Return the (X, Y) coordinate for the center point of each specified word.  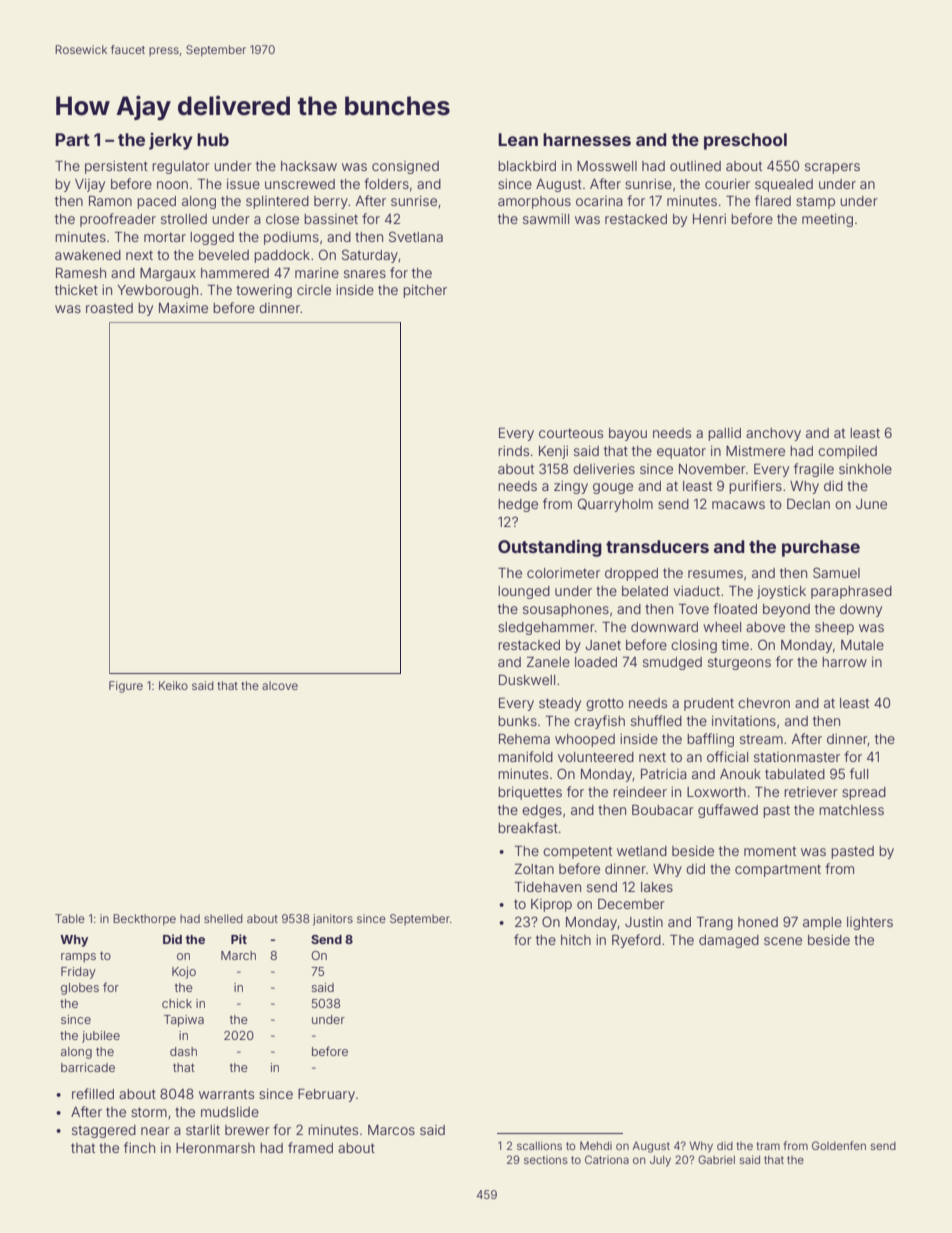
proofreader (118, 220)
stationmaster (797, 757)
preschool (745, 141)
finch (139, 1147)
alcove (280, 685)
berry (331, 202)
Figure (126, 687)
